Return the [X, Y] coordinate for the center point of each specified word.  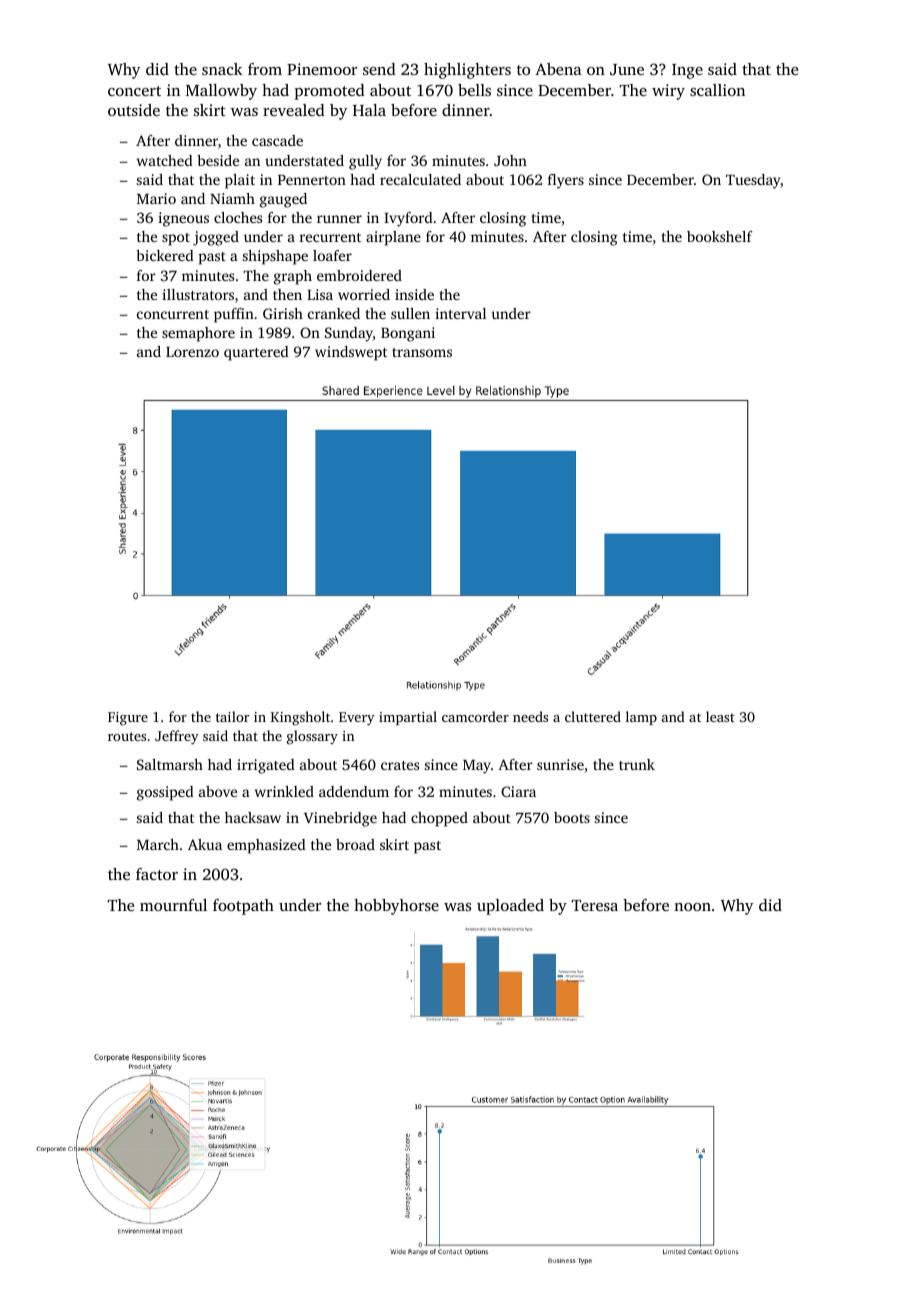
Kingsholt [300, 718]
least [720, 716]
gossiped [165, 793]
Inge [687, 71]
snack [222, 69]
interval [460, 313]
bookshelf [720, 236]
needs [530, 716]
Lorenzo [192, 352]
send [379, 69]
